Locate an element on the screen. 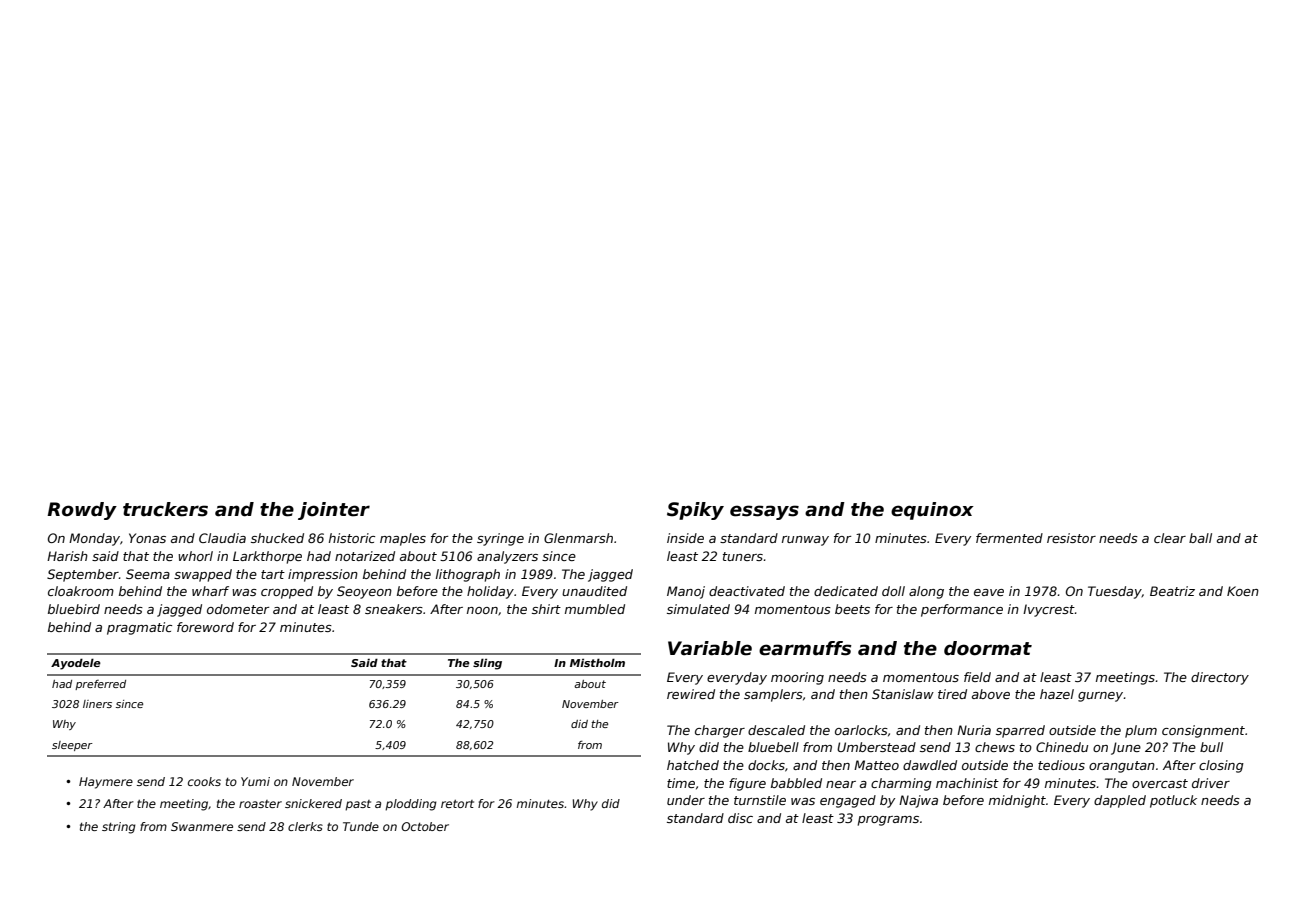  along is located at coordinates (926, 592).
